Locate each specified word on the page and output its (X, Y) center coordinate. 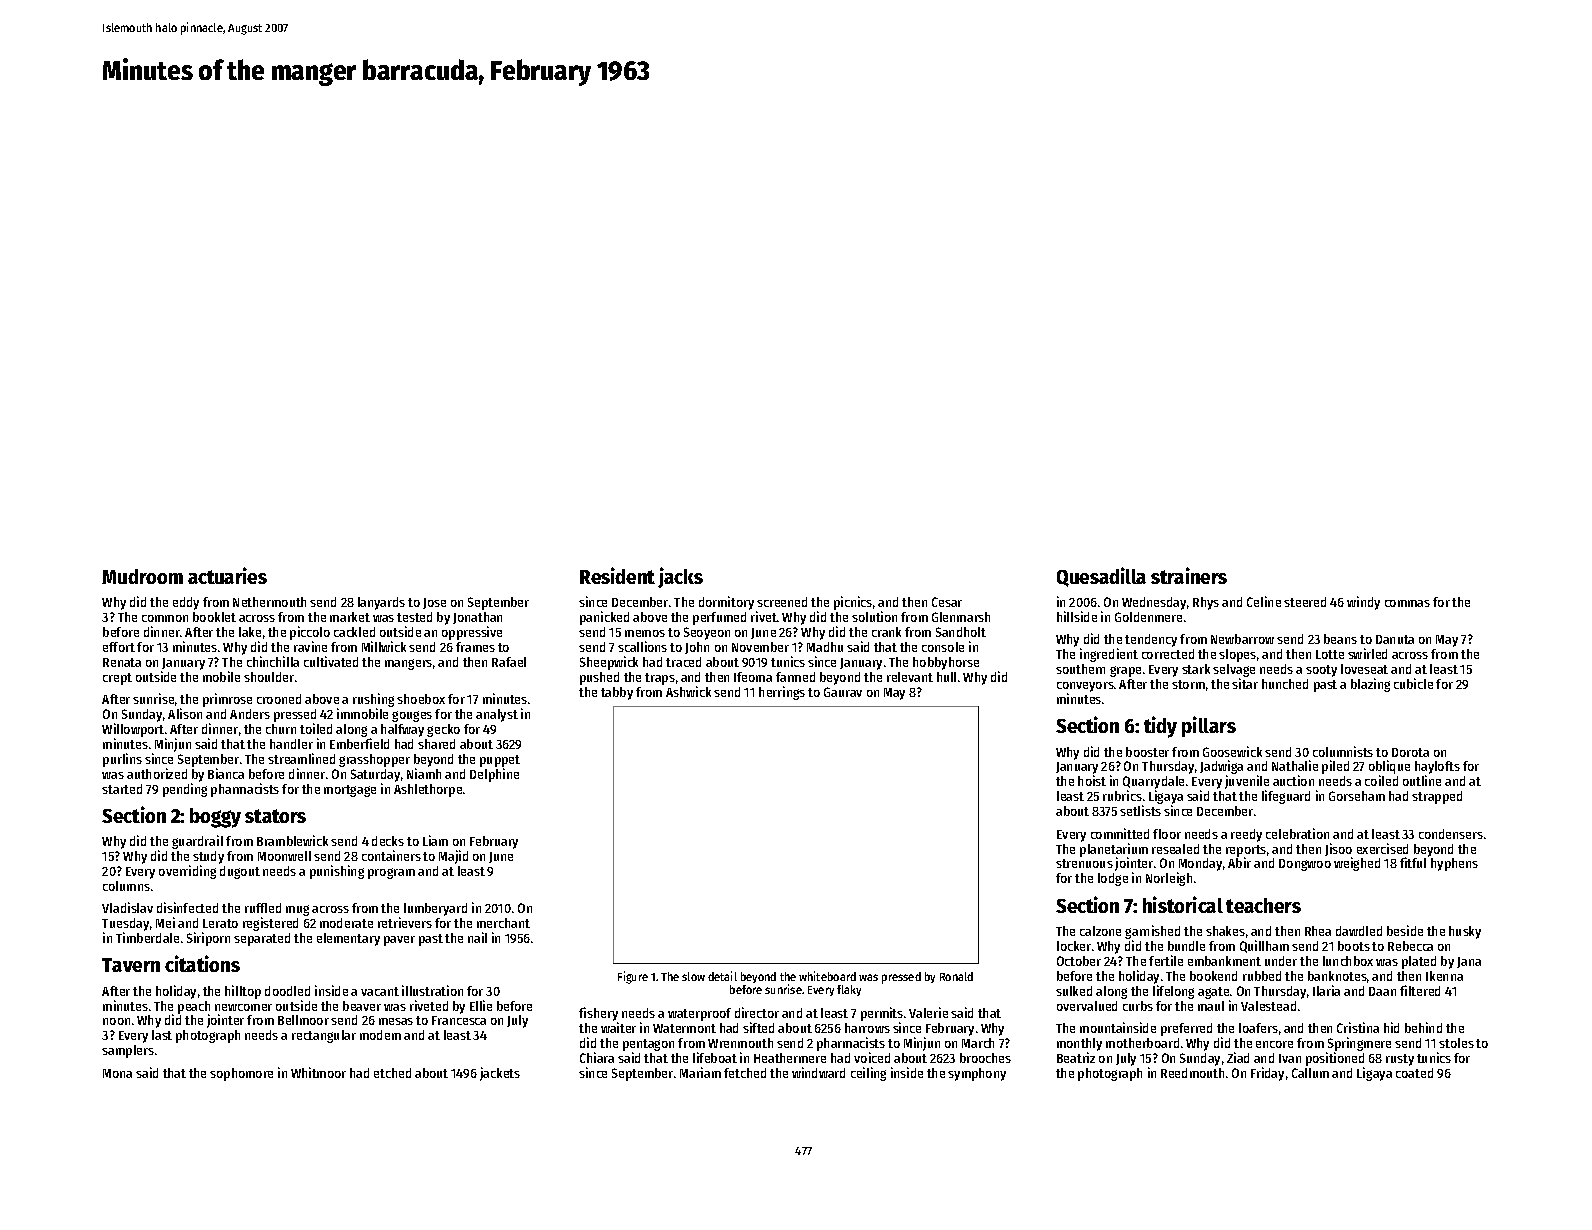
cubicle (1413, 683)
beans (1340, 639)
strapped (1437, 797)
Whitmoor (318, 1072)
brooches (985, 1058)
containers (391, 855)
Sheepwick (609, 663)
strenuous (1084, 863)
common (165, 618)
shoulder (269, 677)
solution (874, 616)
